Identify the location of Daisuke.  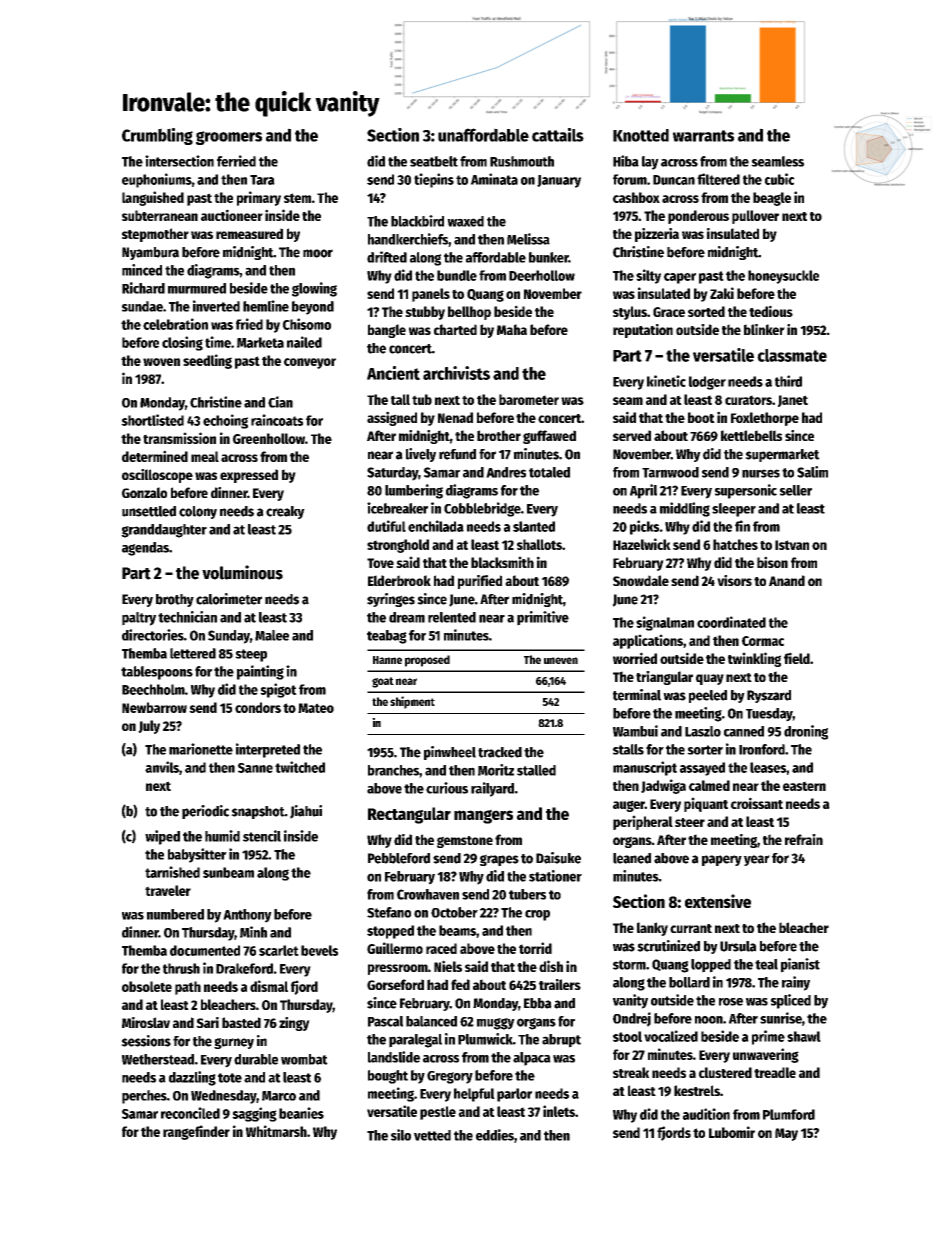
(558, 858).
